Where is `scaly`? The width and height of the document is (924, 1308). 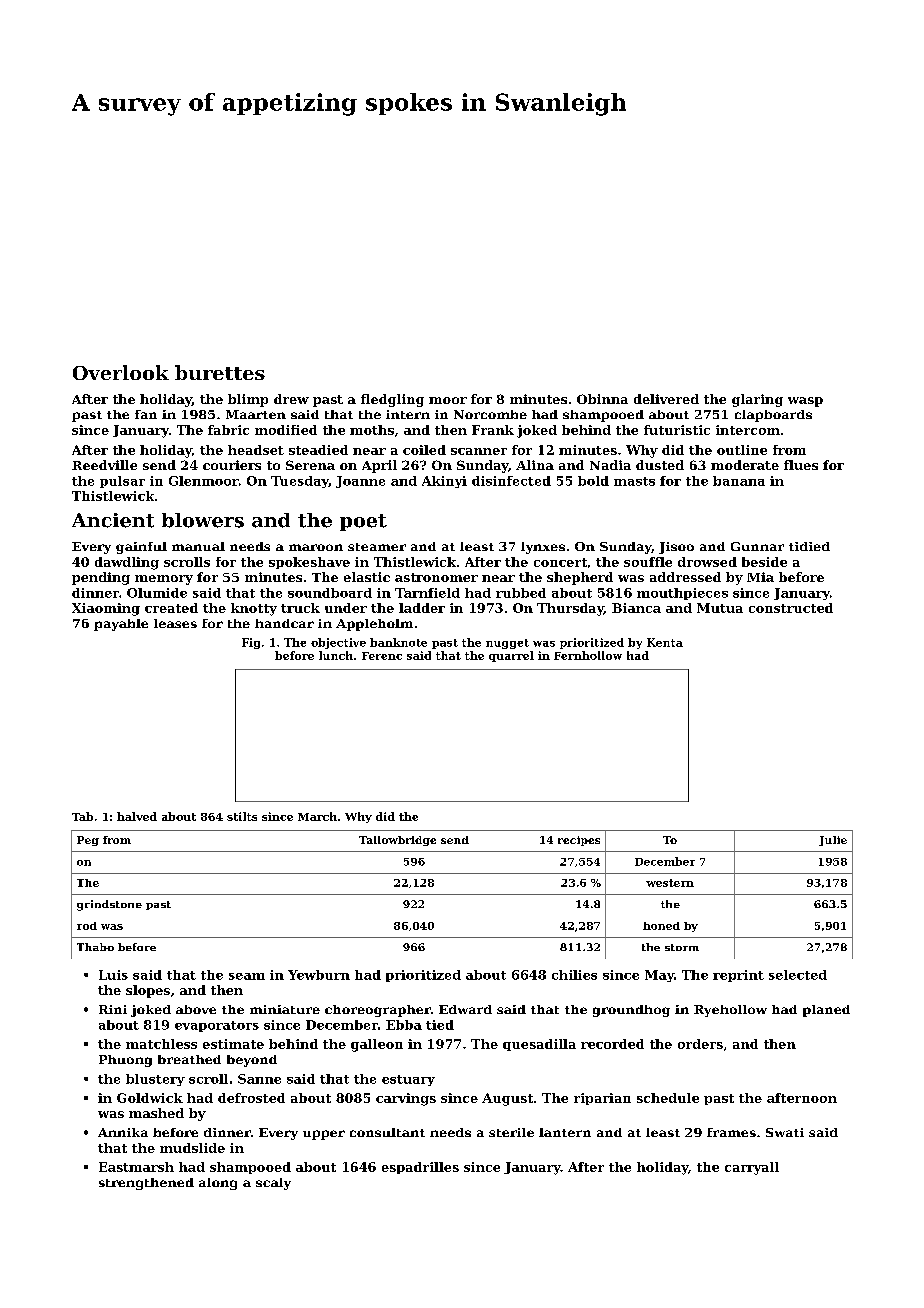
scaly is located at coordinates (273, 1184).
